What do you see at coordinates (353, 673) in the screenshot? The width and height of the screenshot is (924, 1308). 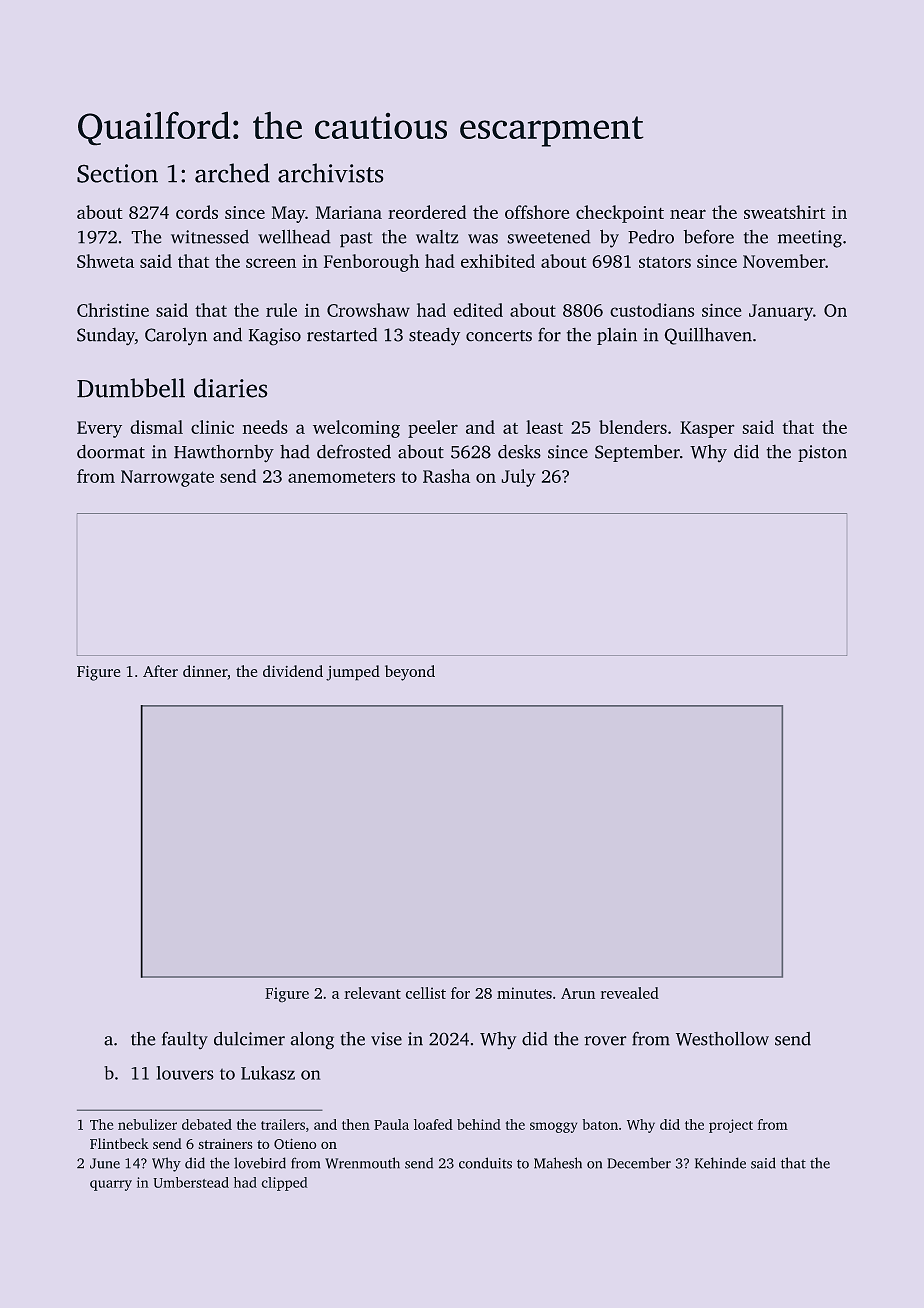 I see `jumped` at bounding box center [353, 673].
